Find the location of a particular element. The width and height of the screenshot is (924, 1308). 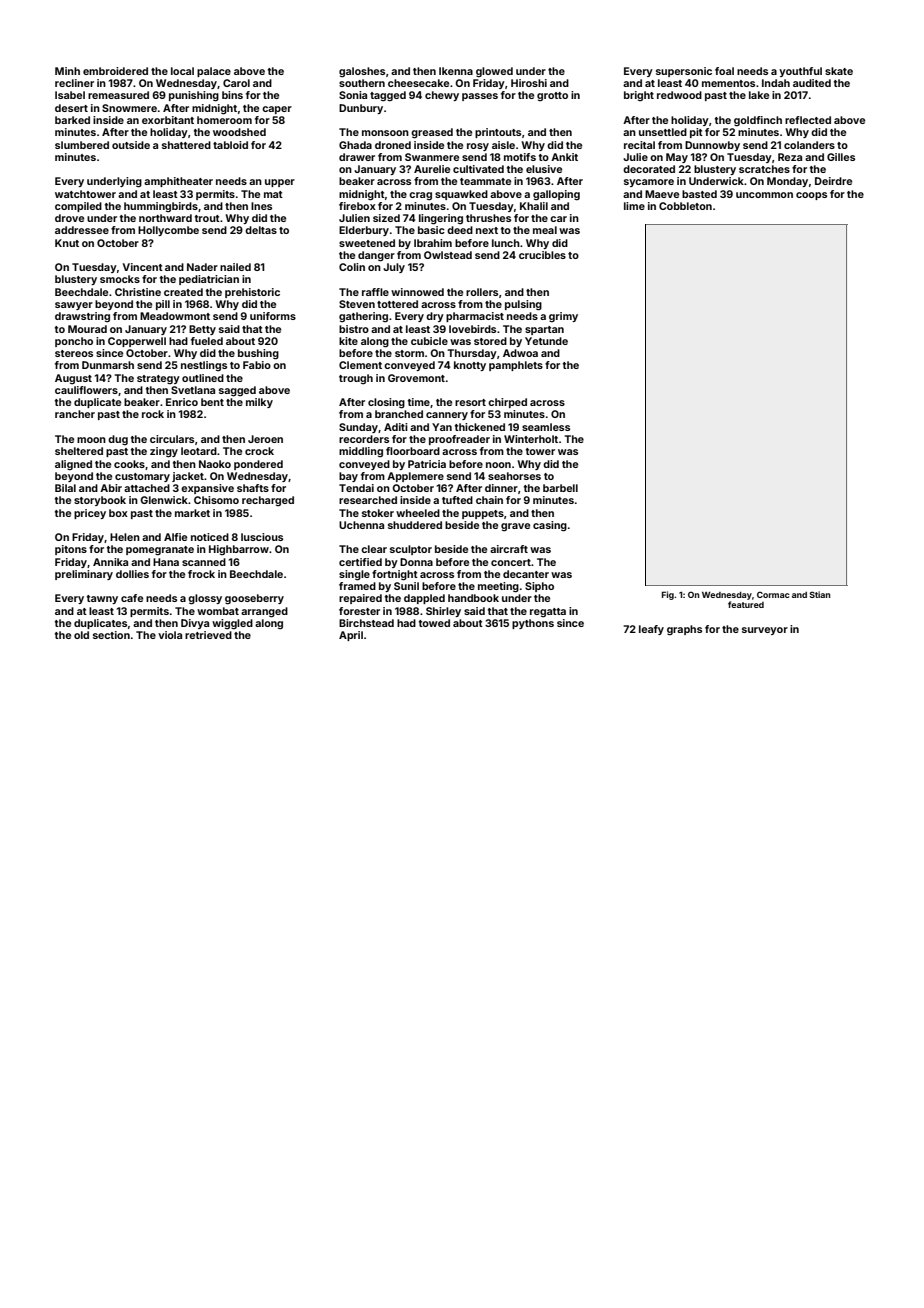

barbell is located at coordinates (560, 488).
